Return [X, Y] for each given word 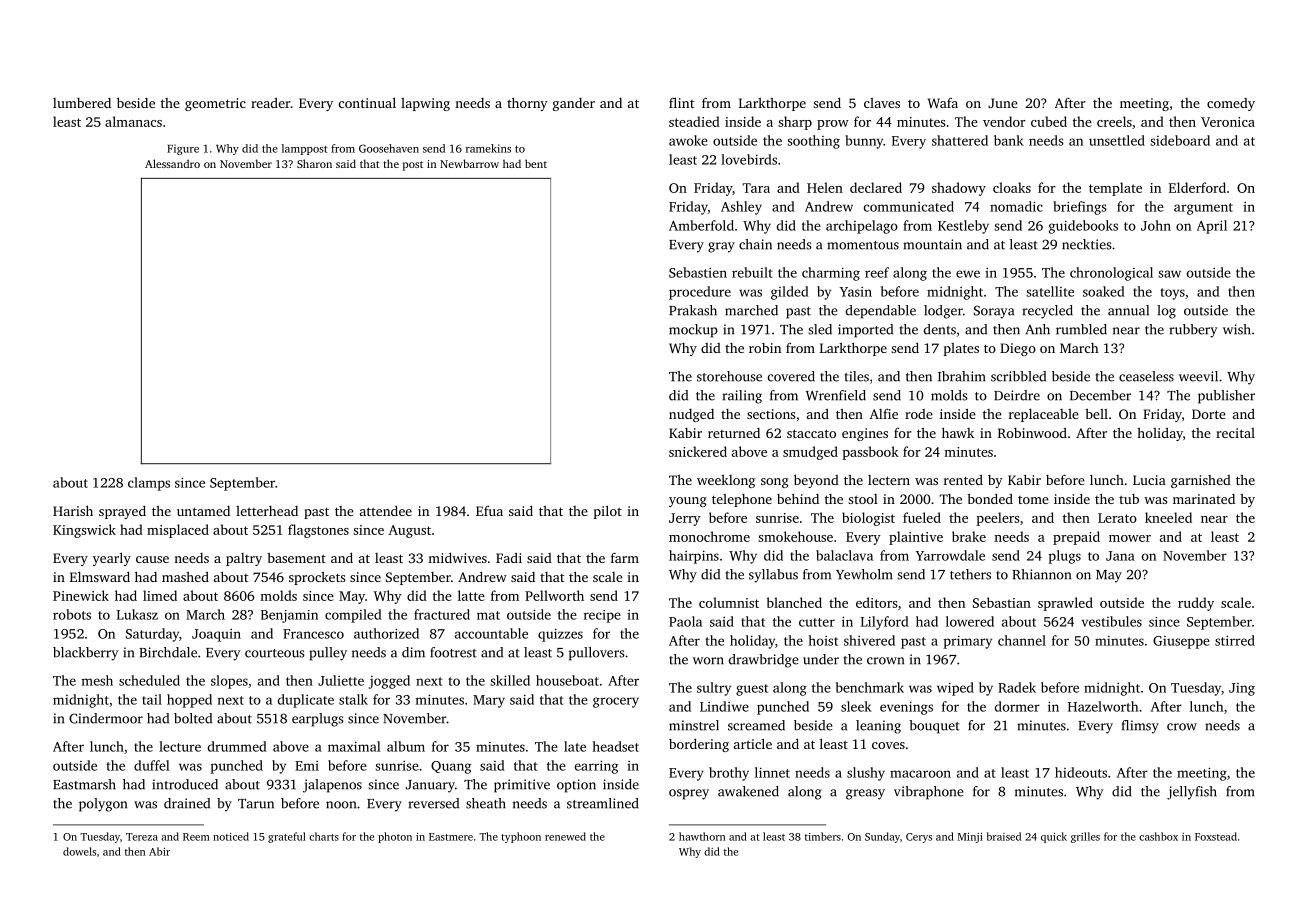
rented [963, 480]
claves [882, 103]
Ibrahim [962, 376]
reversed [433, 803]
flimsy [1140, 727]
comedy [1231, 104]
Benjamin [289, 616]
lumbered [82, 103]
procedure [700, 293]
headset [616, 746]
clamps [149, 484]
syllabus [773, 576]
